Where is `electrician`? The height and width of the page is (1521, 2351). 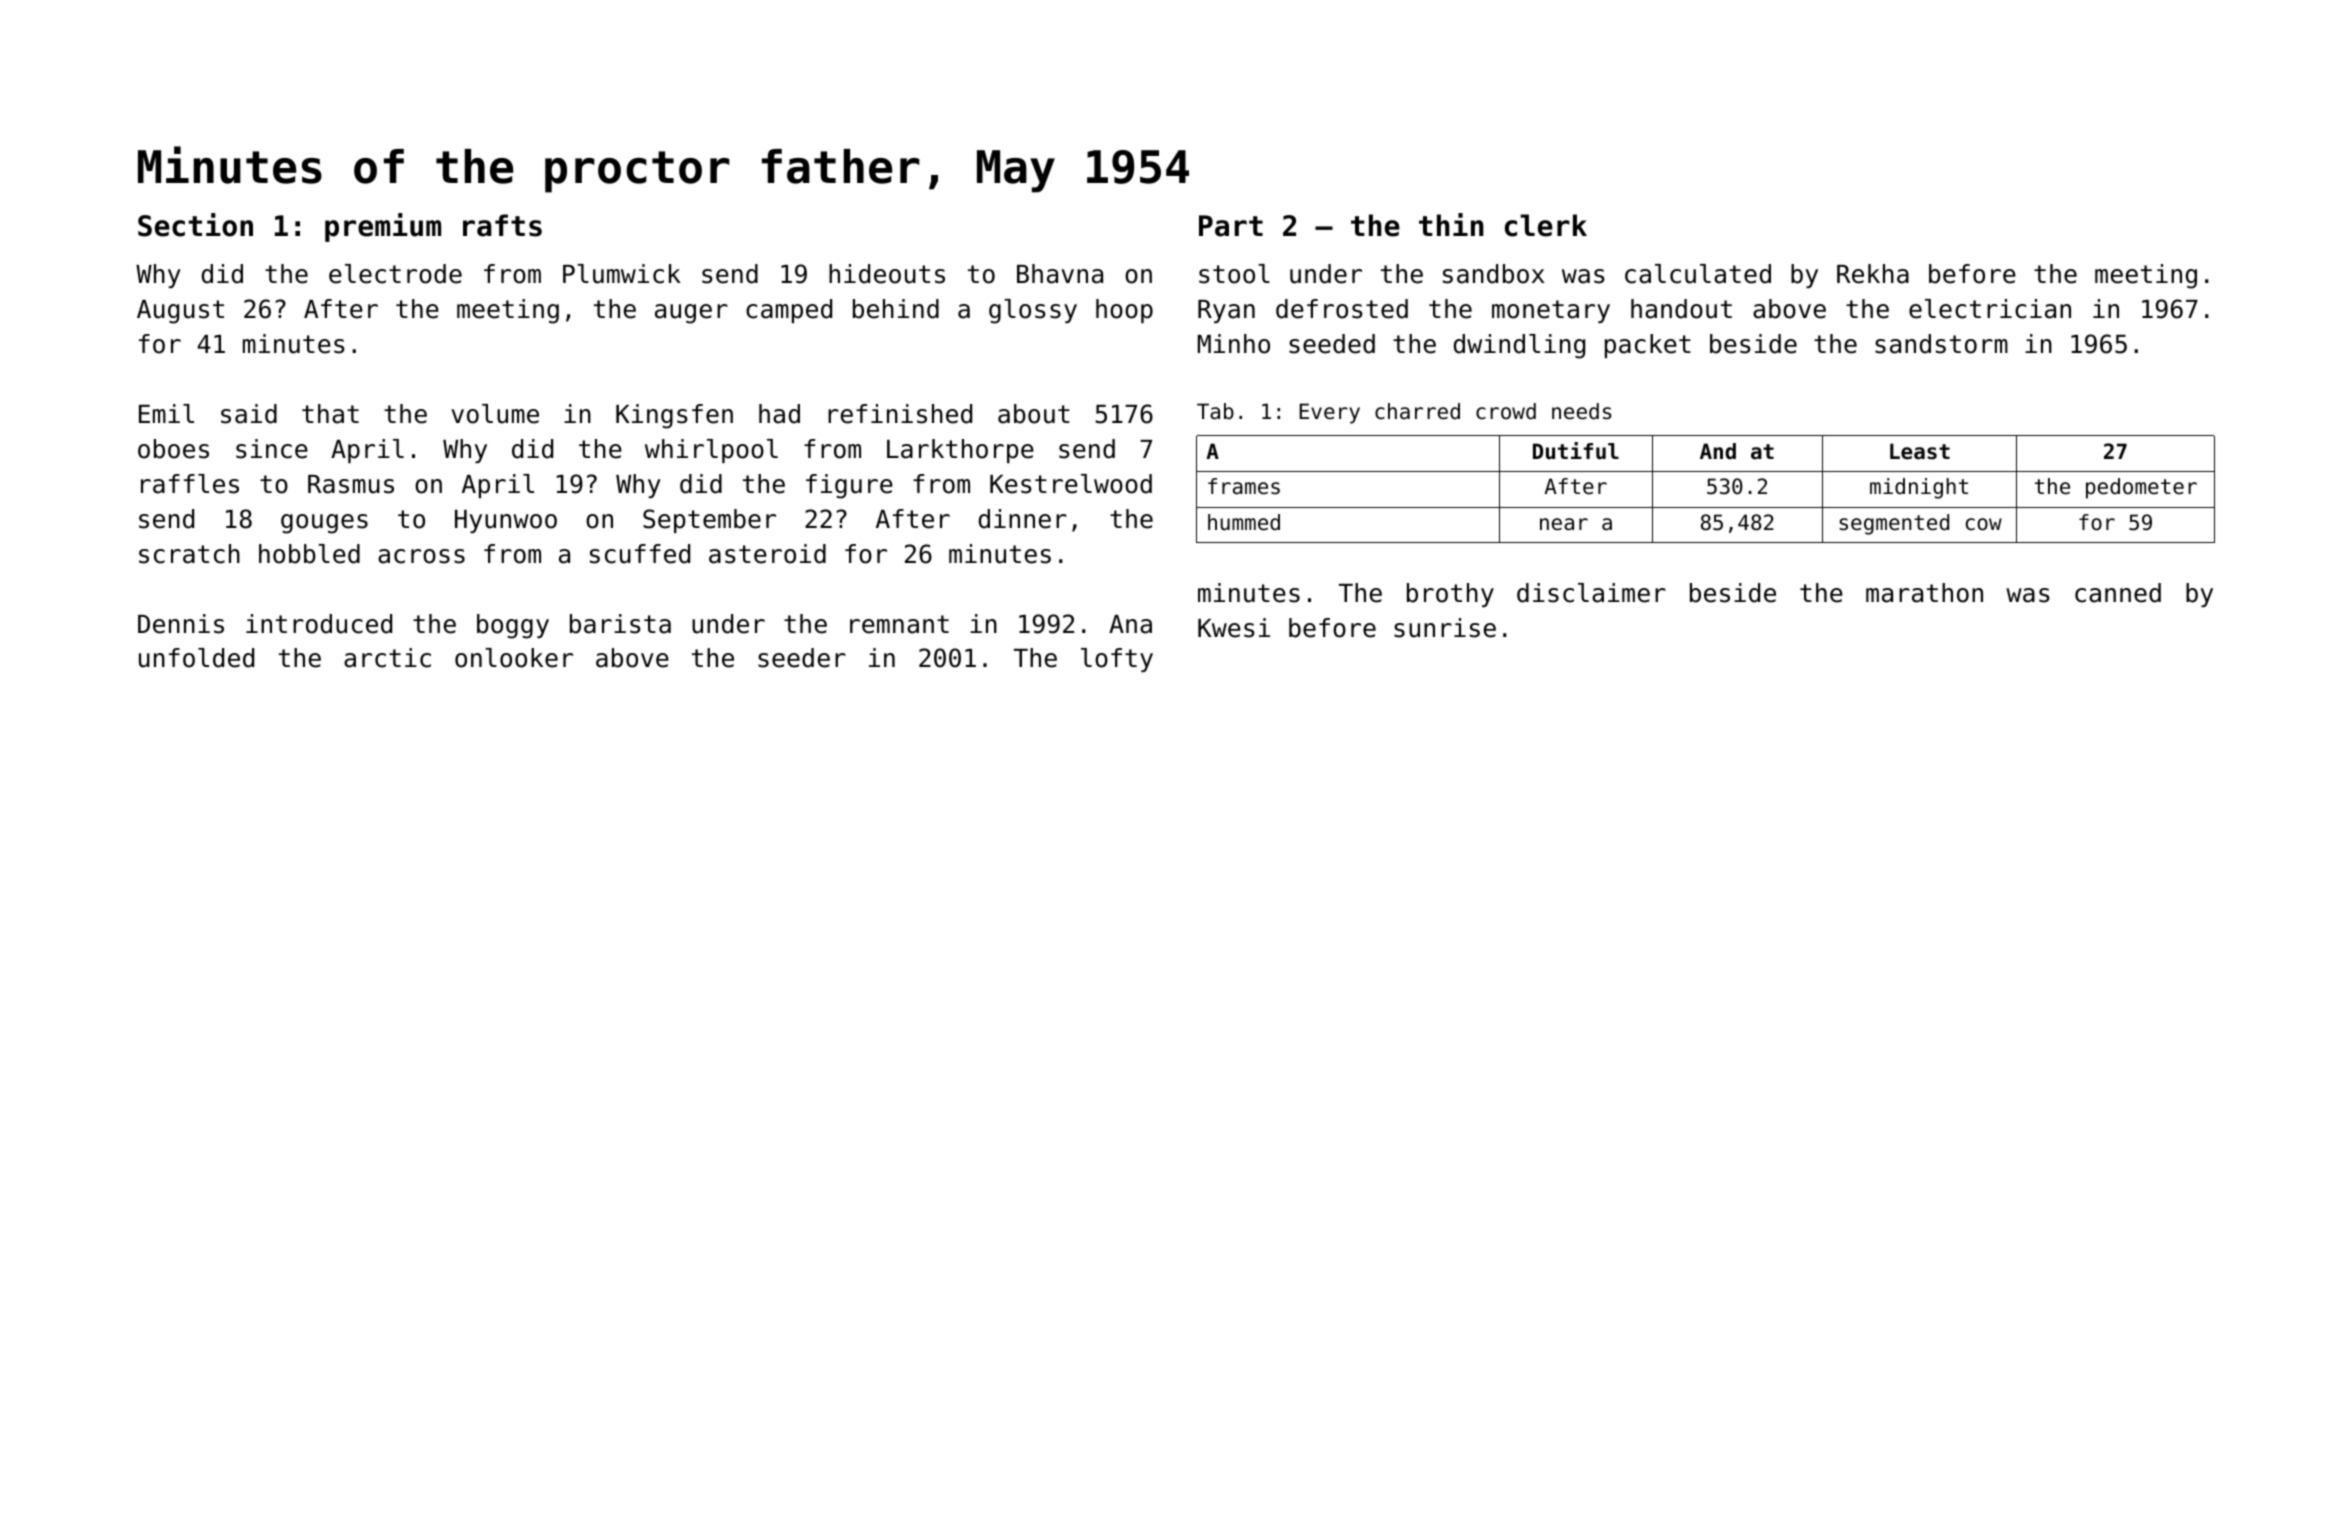 electrician is located at coordinates (1990, 309).
